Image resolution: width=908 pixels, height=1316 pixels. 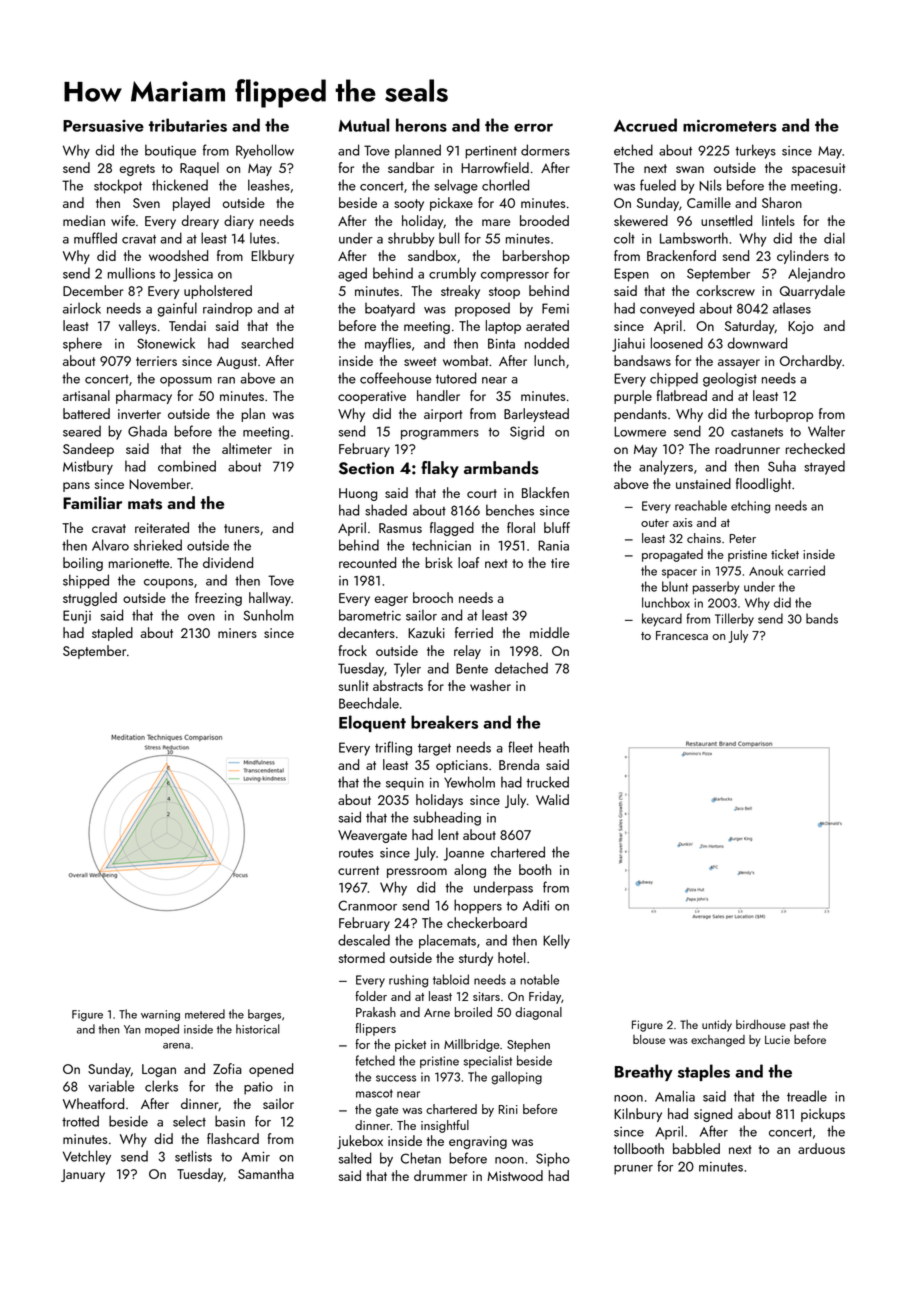 I want to click on flagged, so click(x=452, y=529).
